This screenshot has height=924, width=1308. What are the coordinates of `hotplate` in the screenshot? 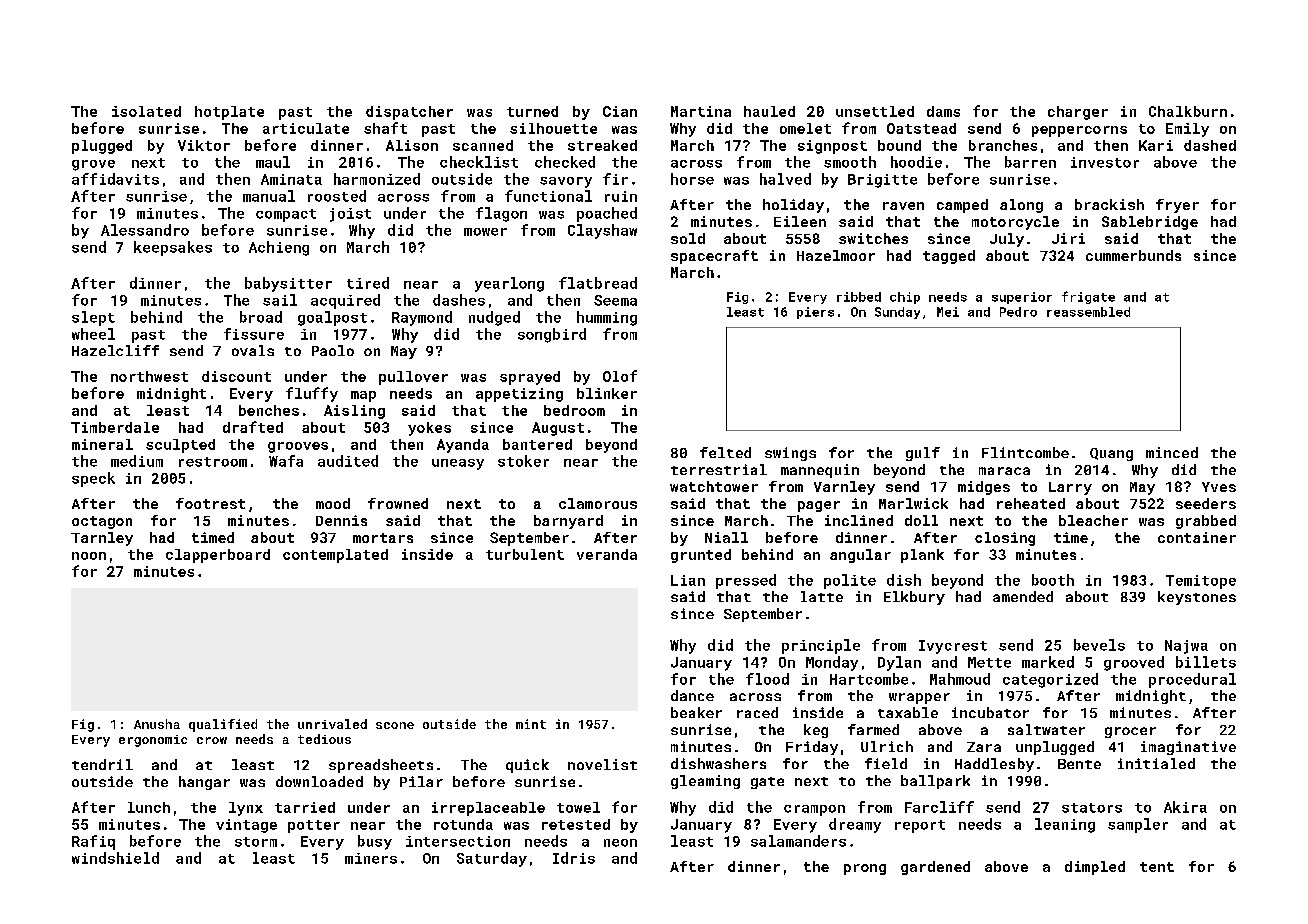 It's located at (229, 113).
